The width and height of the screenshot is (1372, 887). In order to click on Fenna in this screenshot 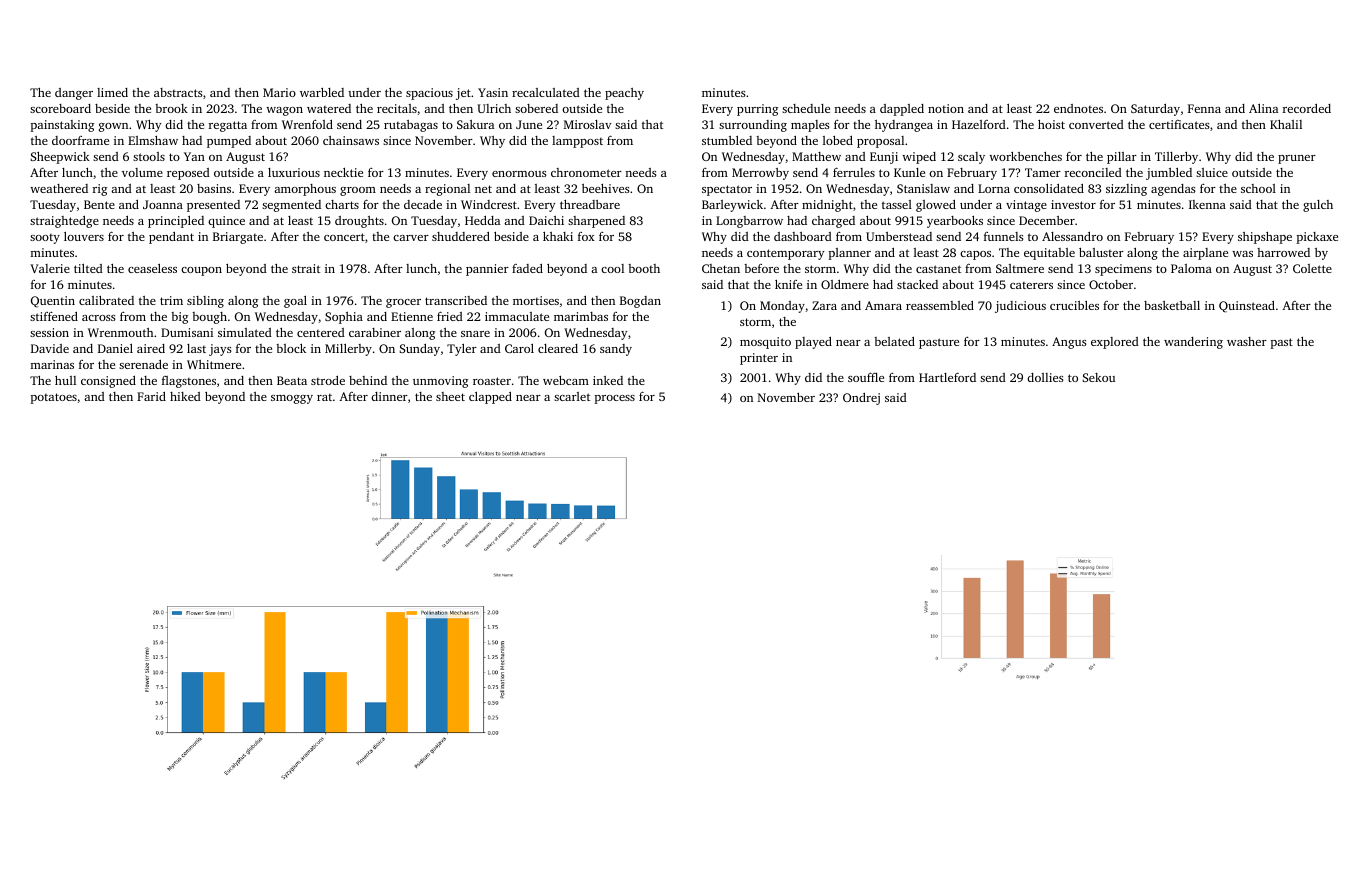, I will do `click(1204, 108)`.
